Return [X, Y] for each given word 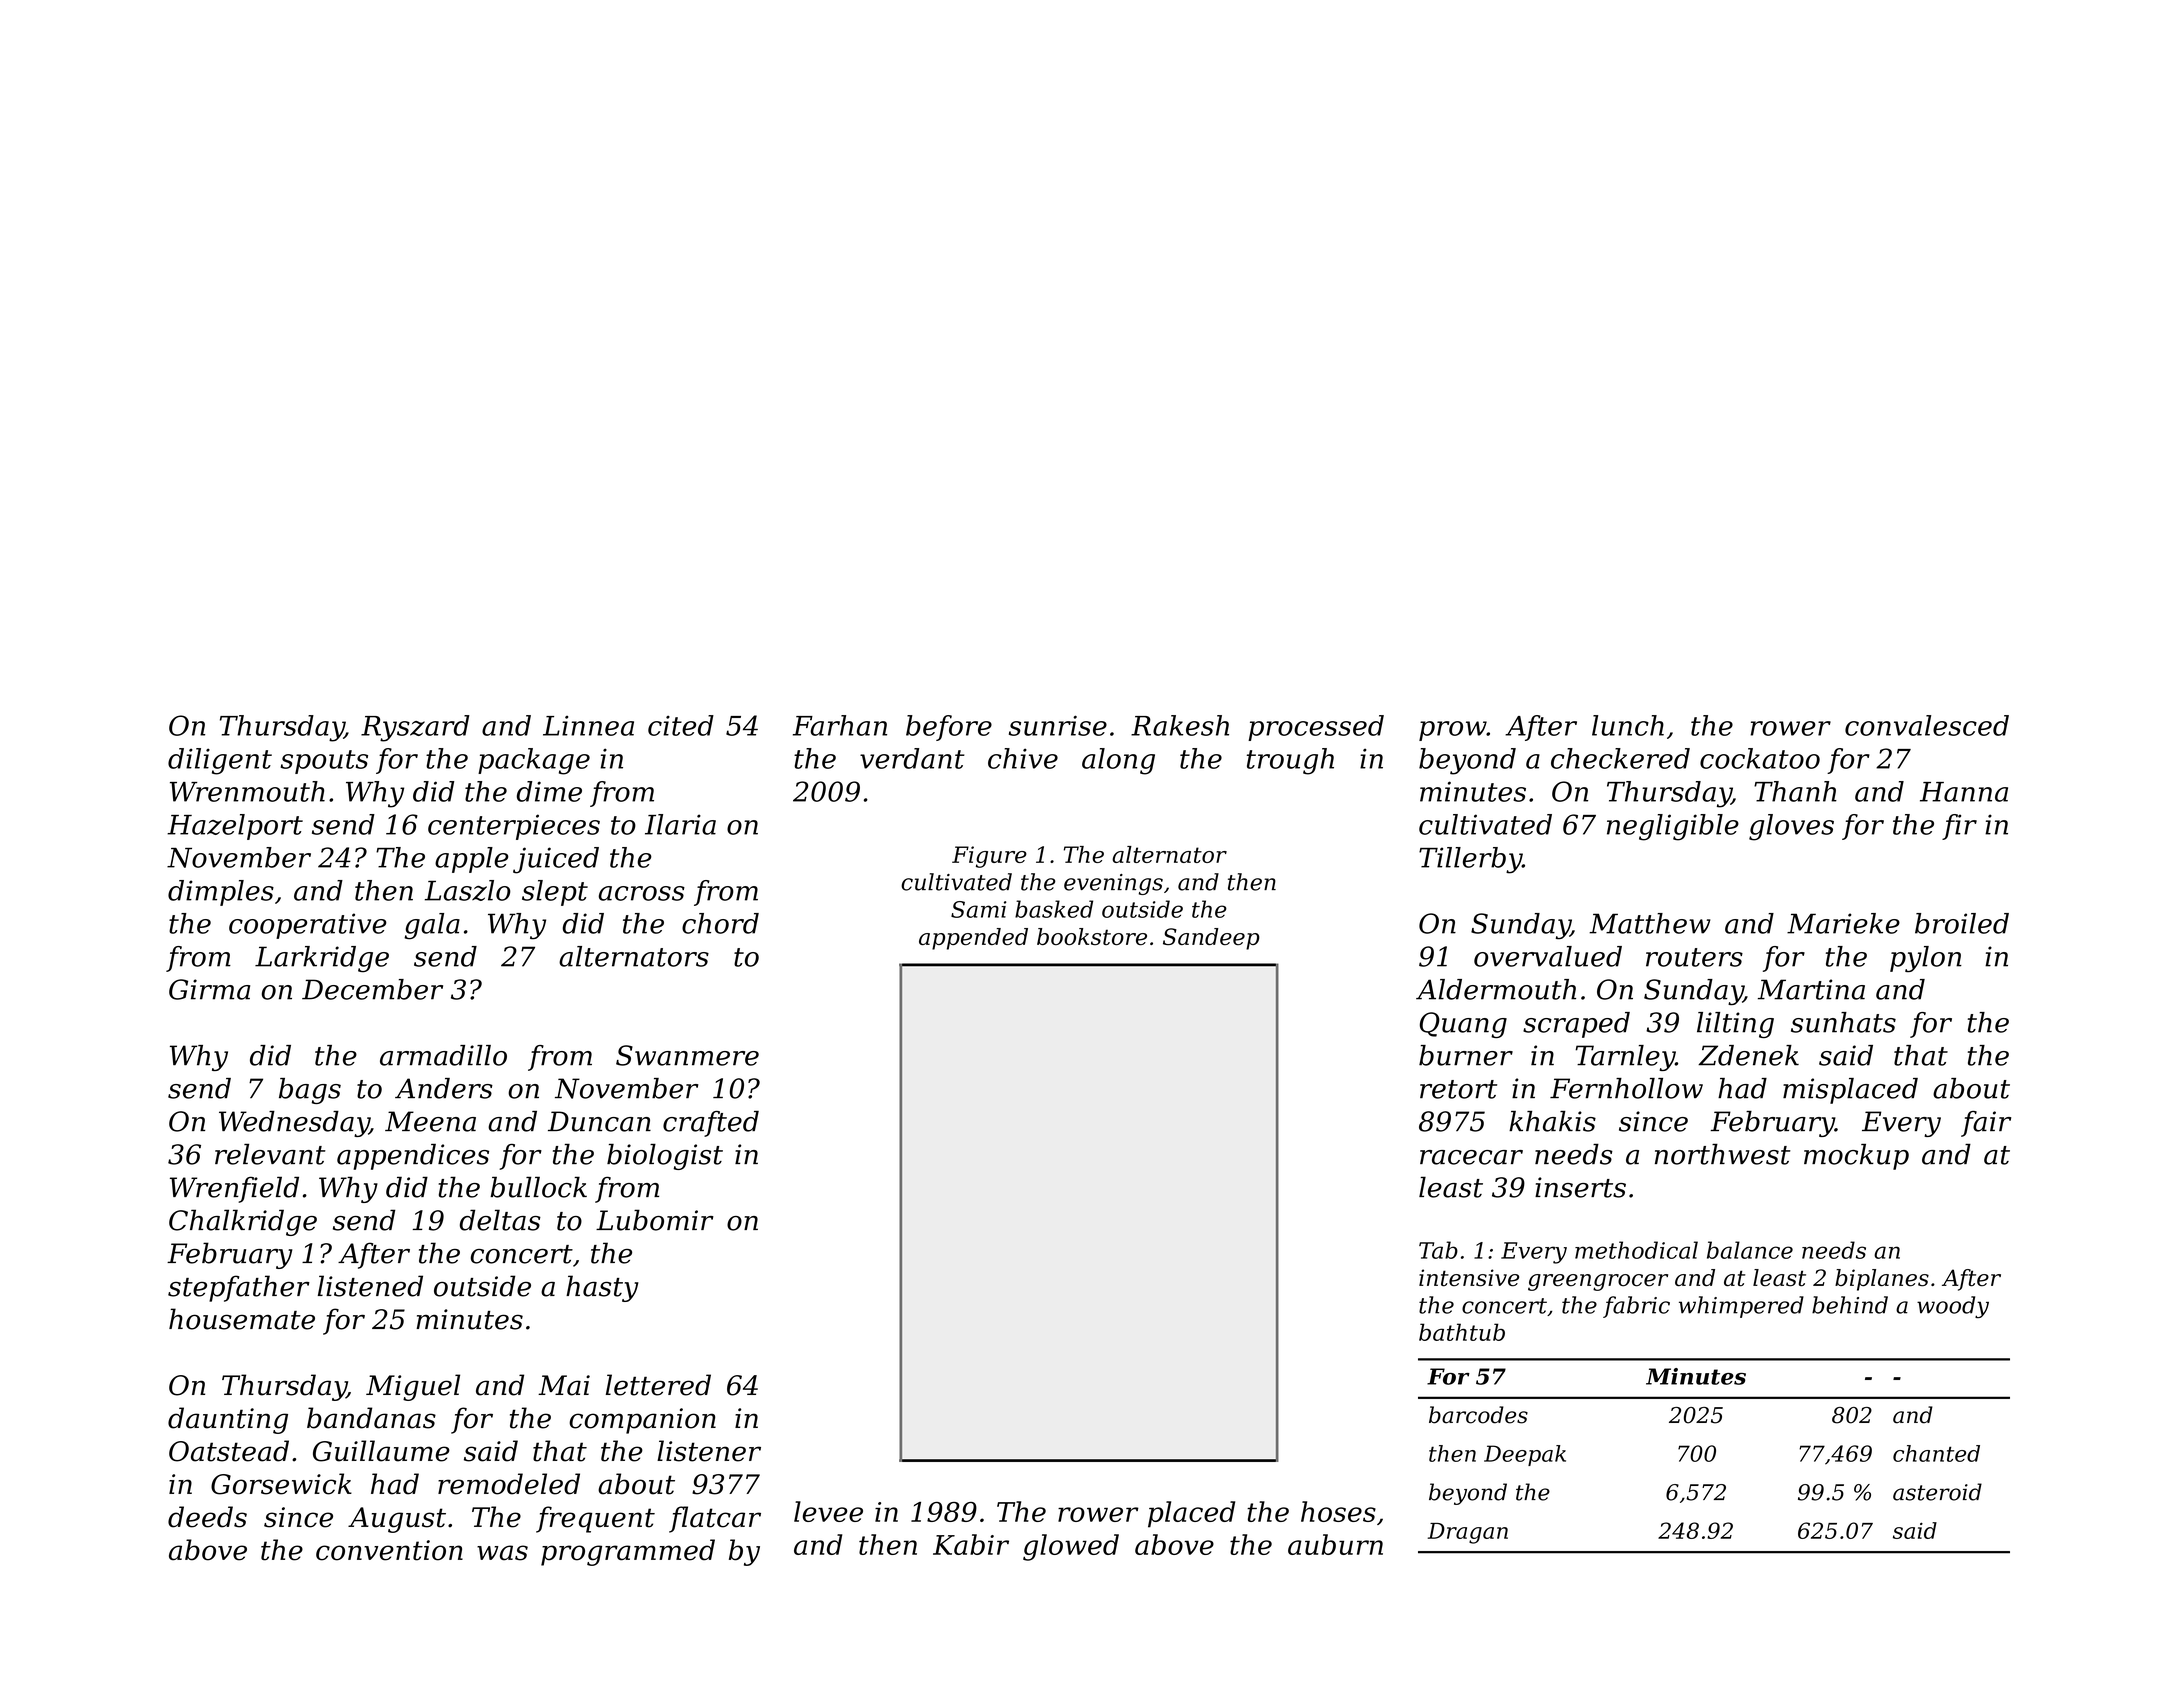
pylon [1926, 959]
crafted [711, 1124]
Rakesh [1180, 725]
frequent [595, 1519]
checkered [1620, 758]
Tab [1438, 1250]
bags [310, 1091]
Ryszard [415, 728]
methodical [1636, 1250]
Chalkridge [243, 1222]
